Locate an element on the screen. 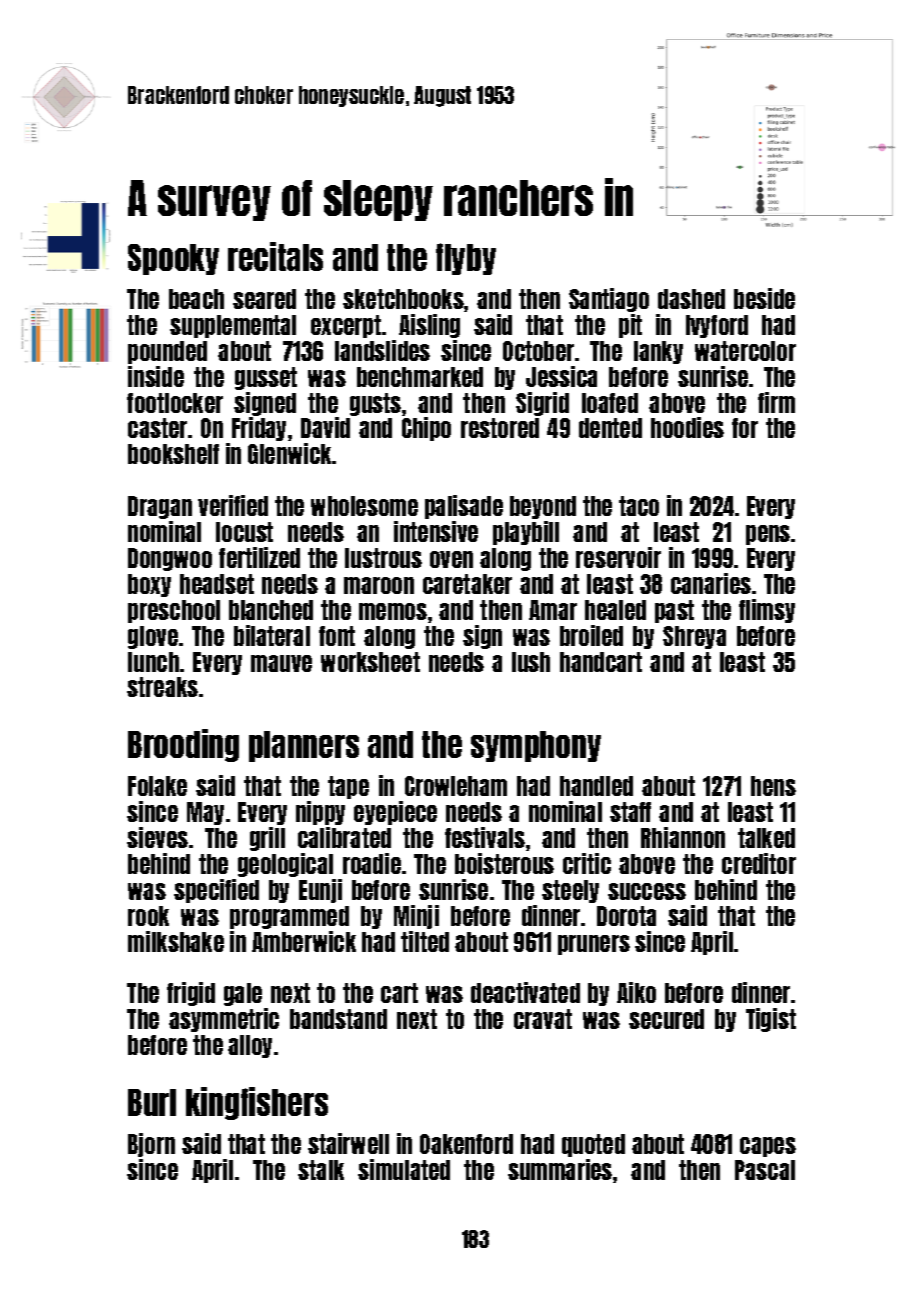  playbill is located at coordinates (526, 533).
